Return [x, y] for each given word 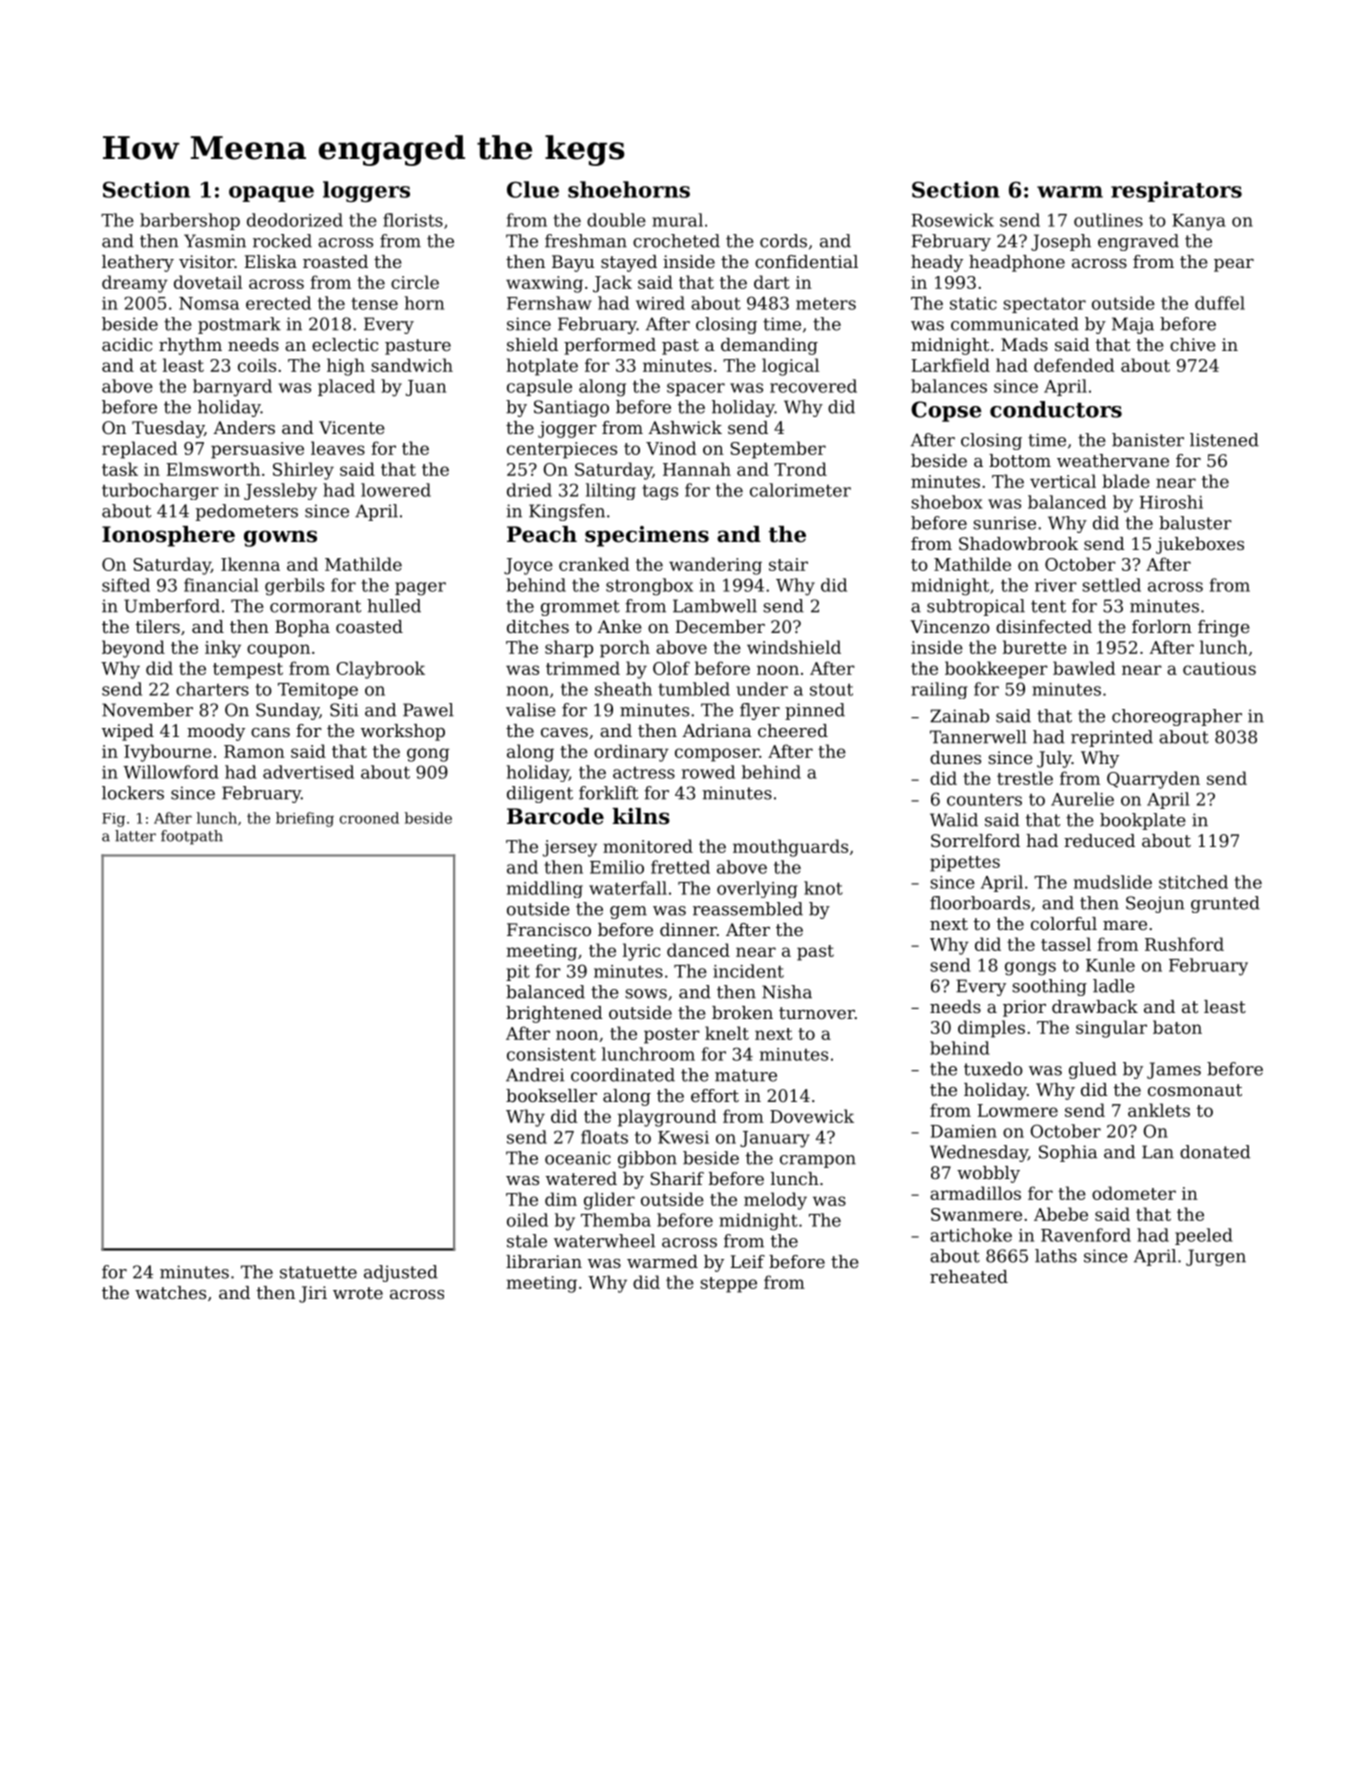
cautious [1219, 668]
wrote [358, 1293]
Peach [542, 534]
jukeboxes [1200, 545]
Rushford [1184, 944]
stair [788, 564]
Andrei [535, 1075]
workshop [403, 732]
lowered [396, 490]
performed [610, 346]
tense [375, 303]
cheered [793, 730]
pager [420, 589]
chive [1193, 344]
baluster [1195, 523]
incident [748, 971]
